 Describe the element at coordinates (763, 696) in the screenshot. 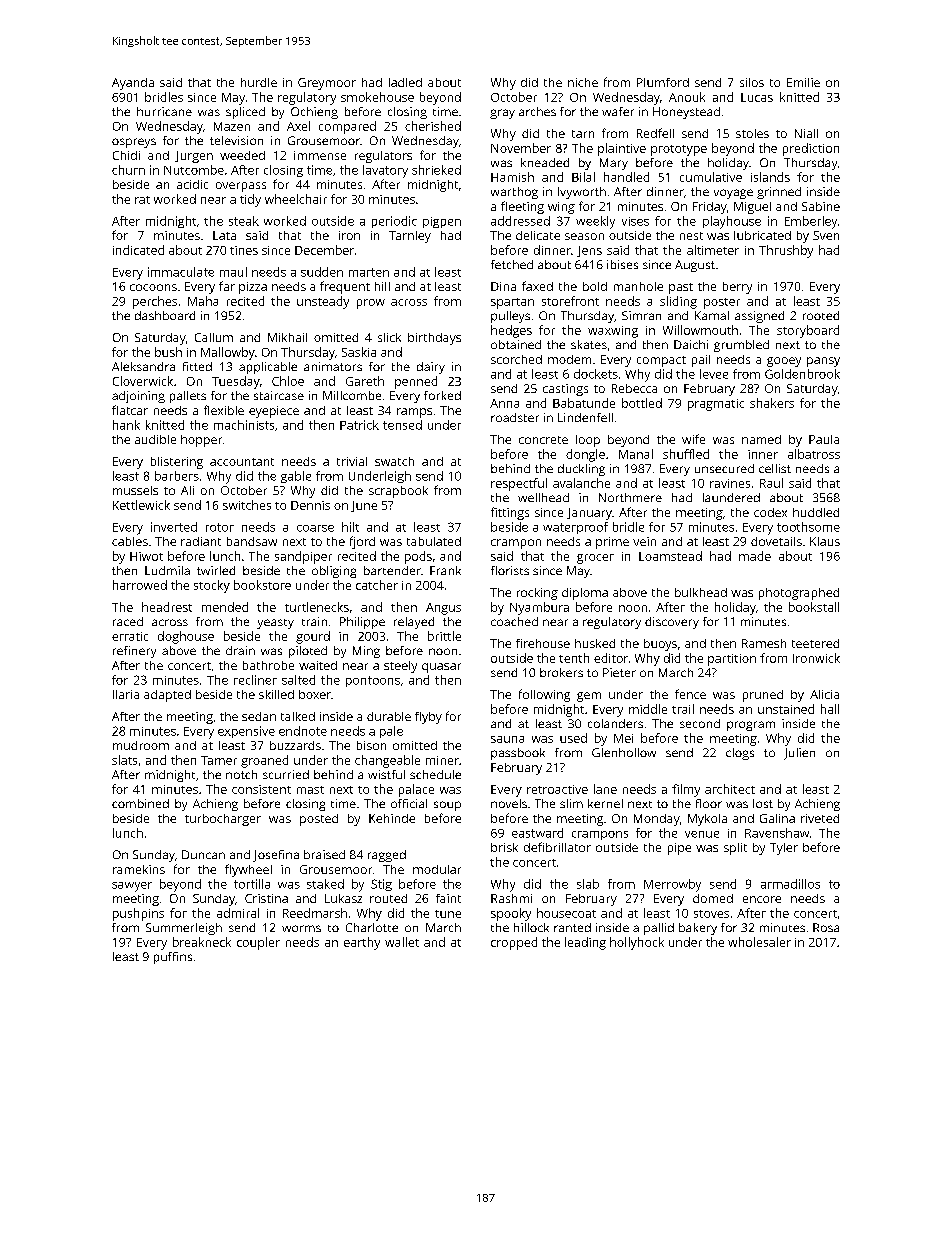

I see `pruned` at that location.
